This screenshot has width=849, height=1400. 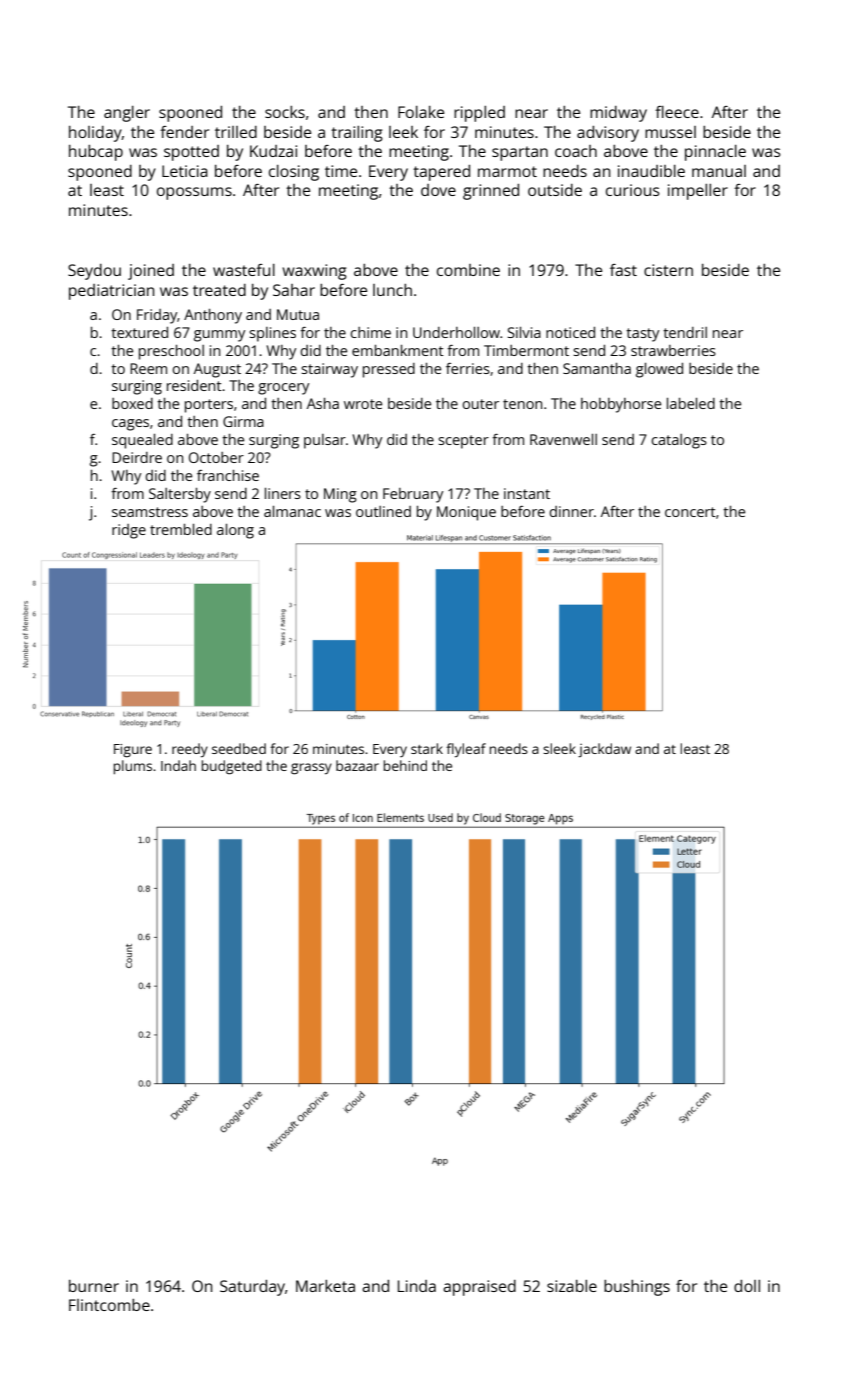 What do you see at coordinates (466, 750) in the screenshot?
I see `flyleaf` at bounding box center [466, 750].
